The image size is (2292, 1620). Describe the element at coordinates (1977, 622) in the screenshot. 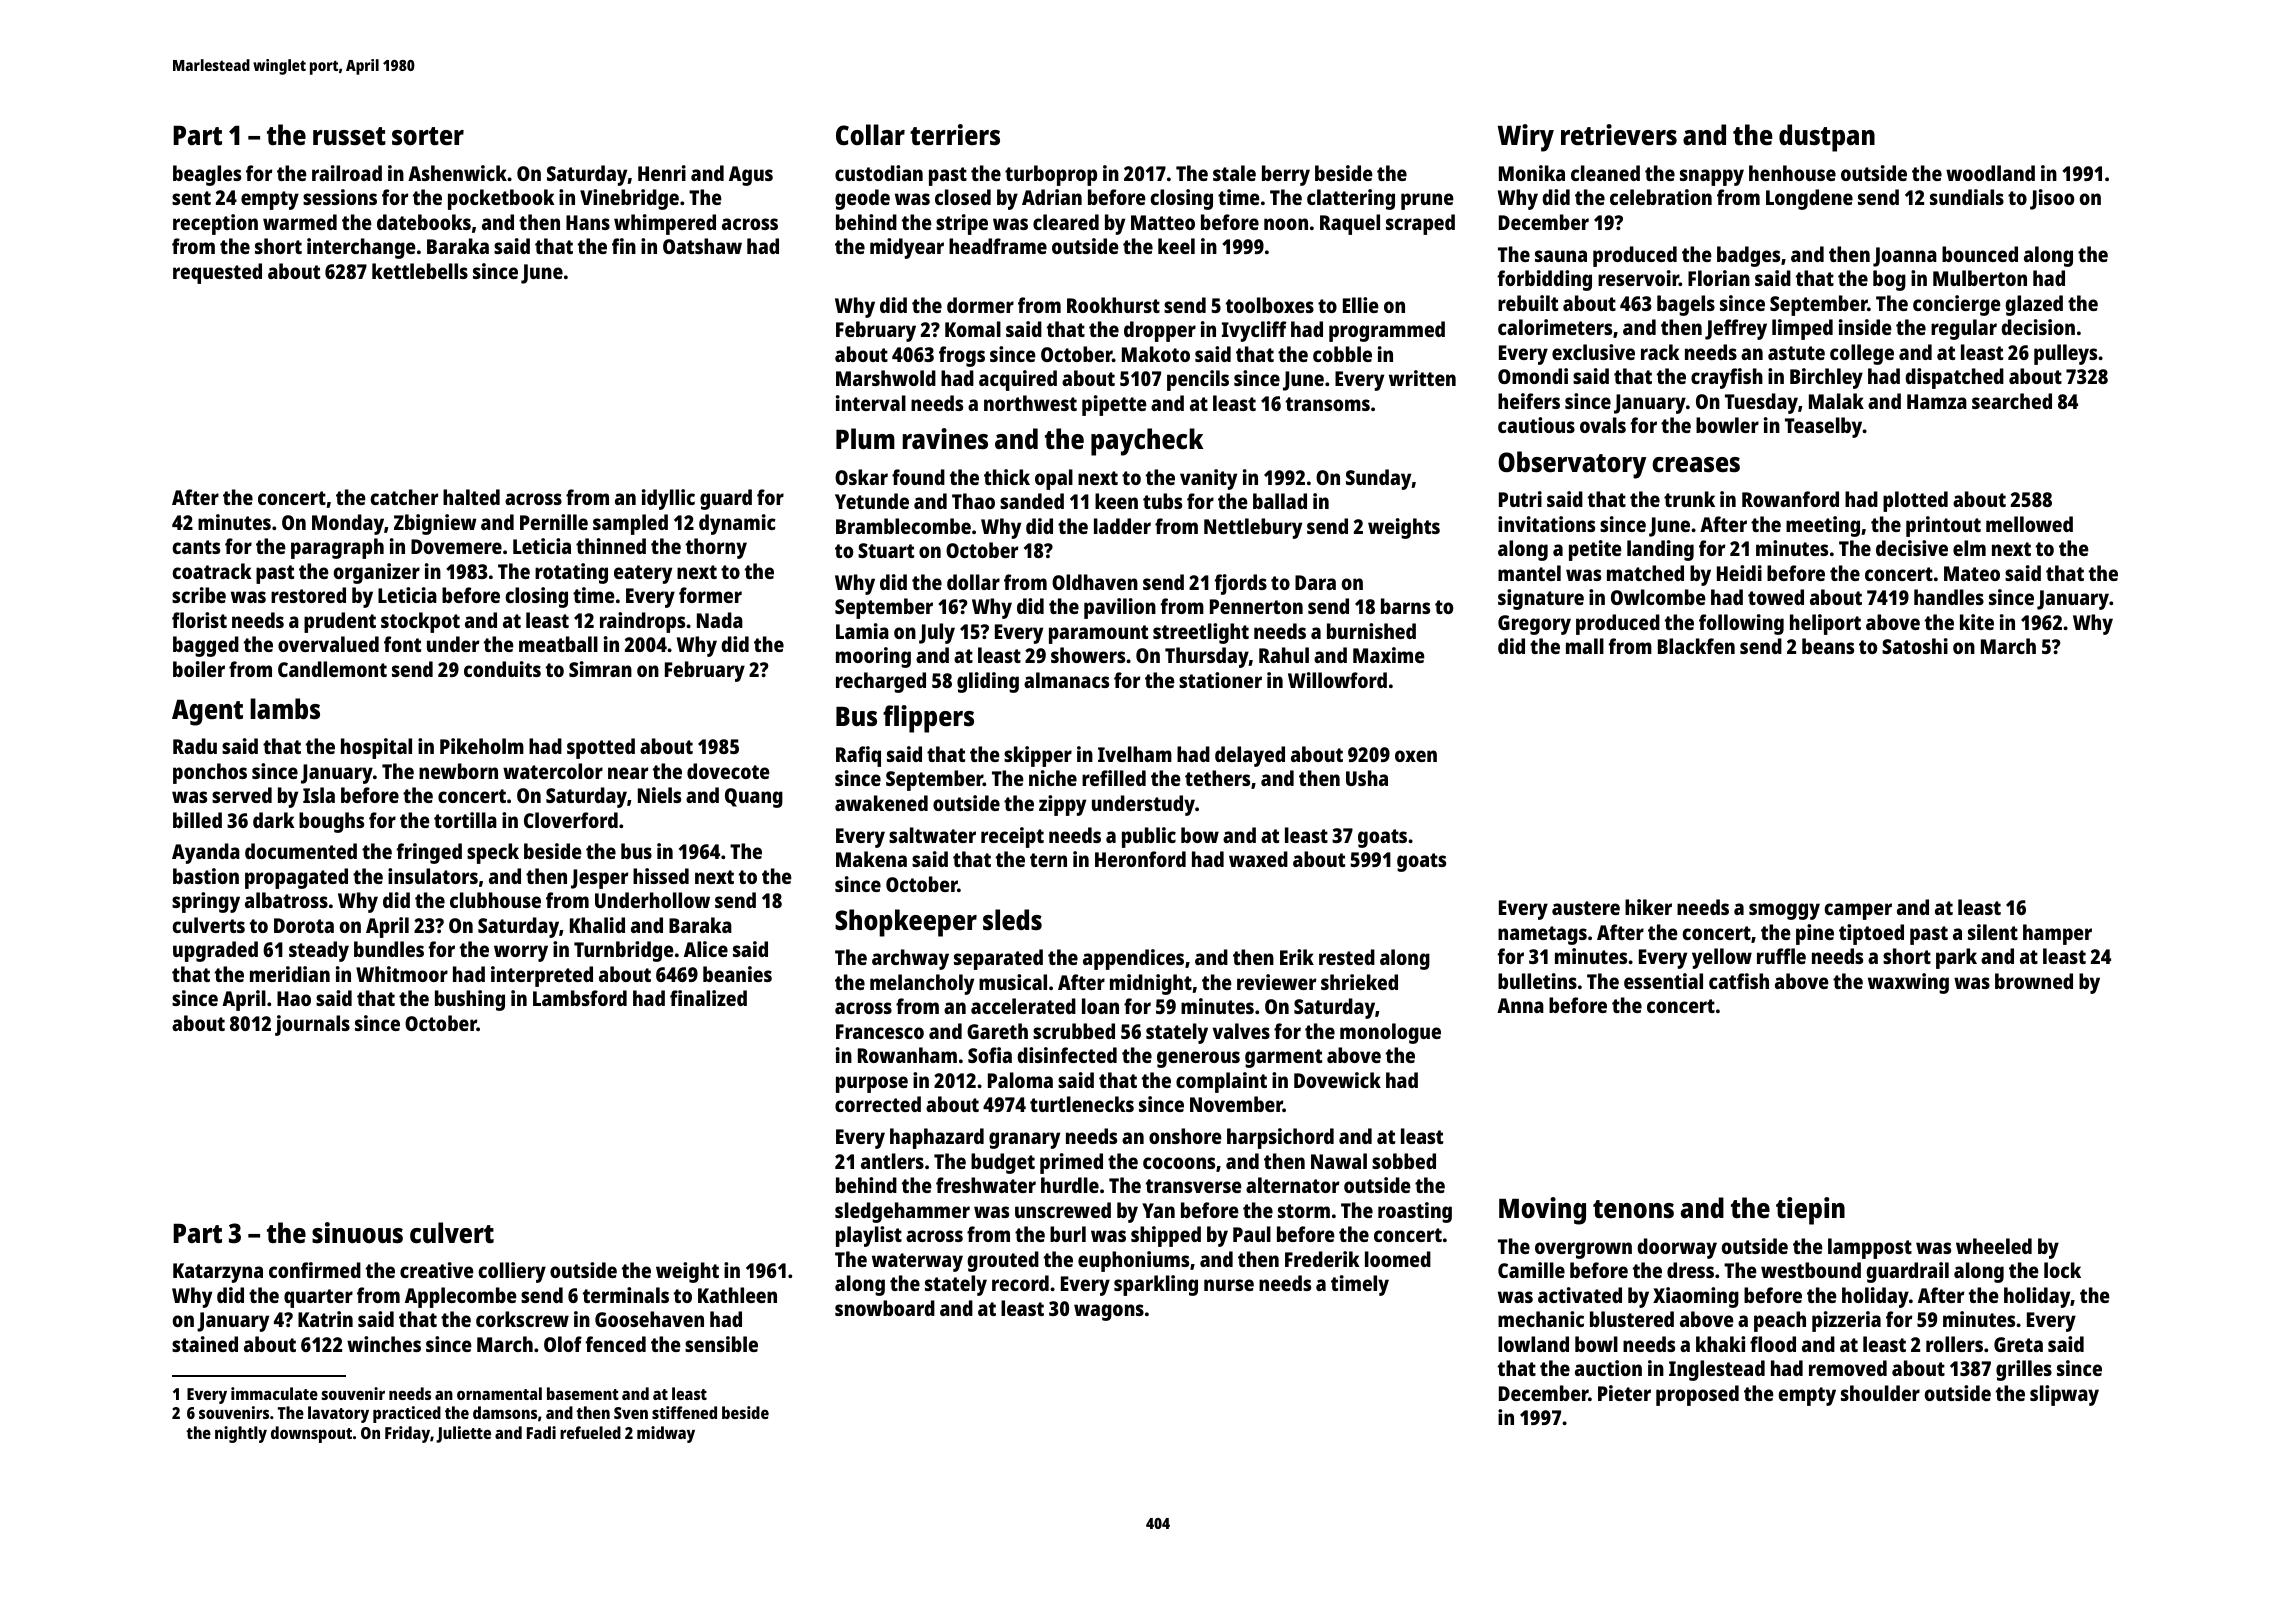

I see `kite` at that location.
